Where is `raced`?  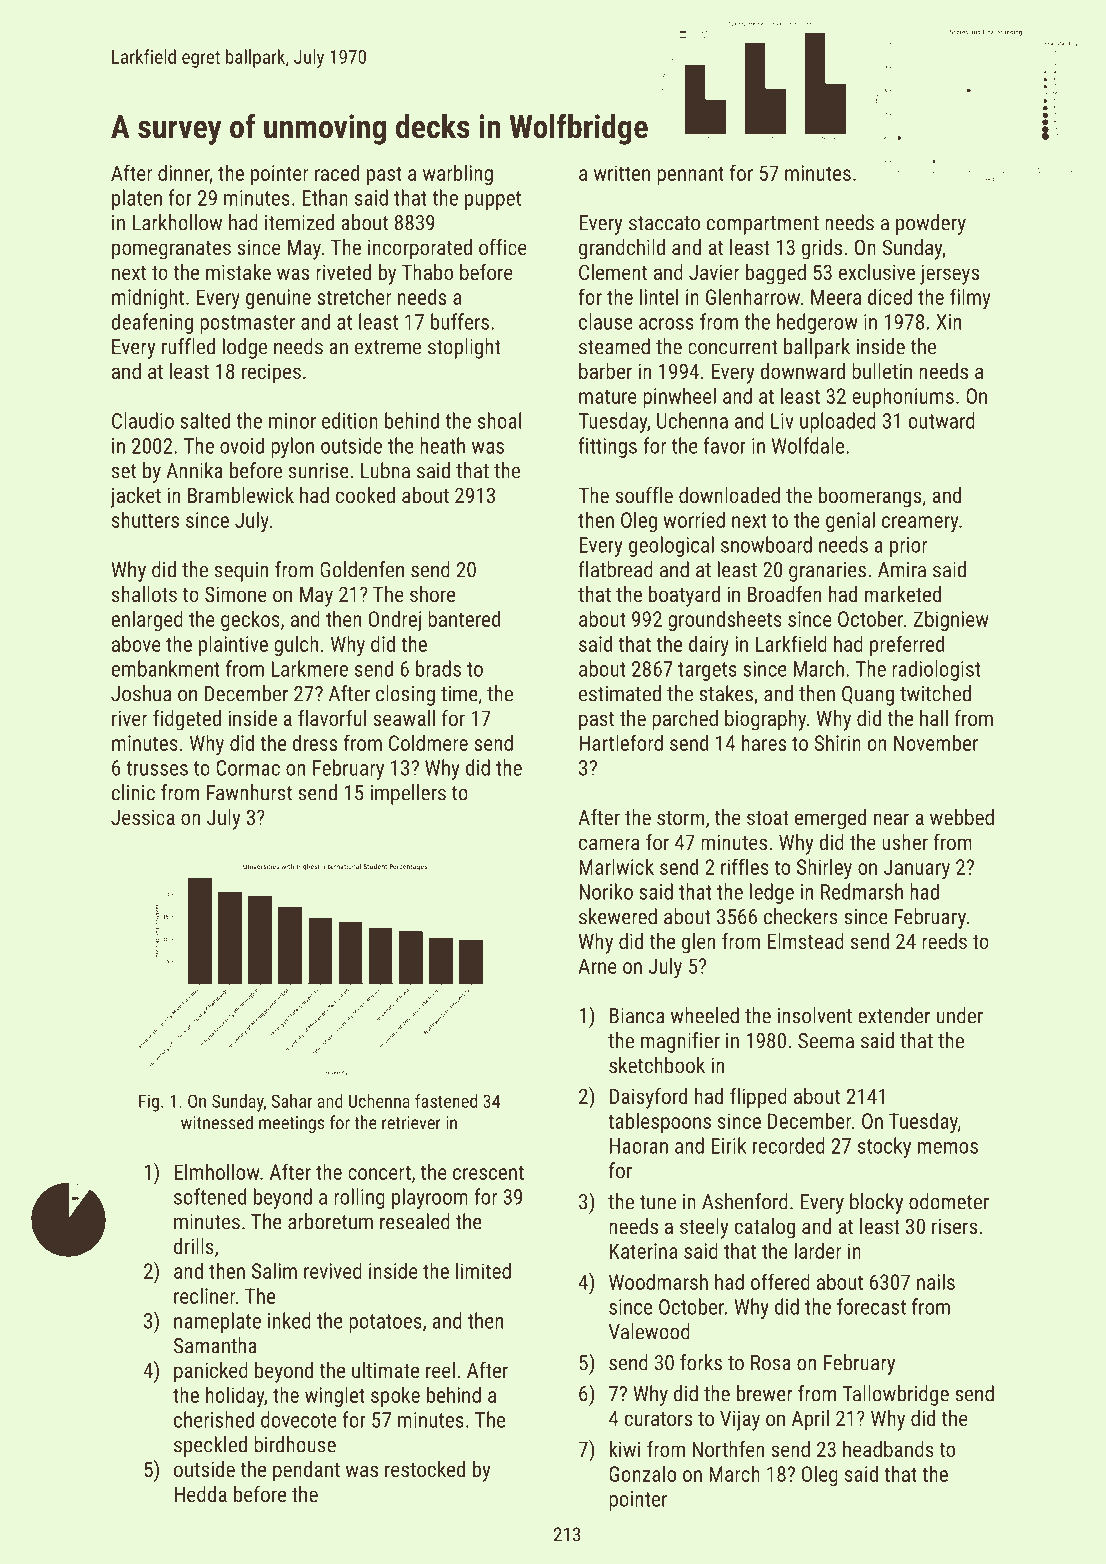
raced is located at coordinates (337, 172).
